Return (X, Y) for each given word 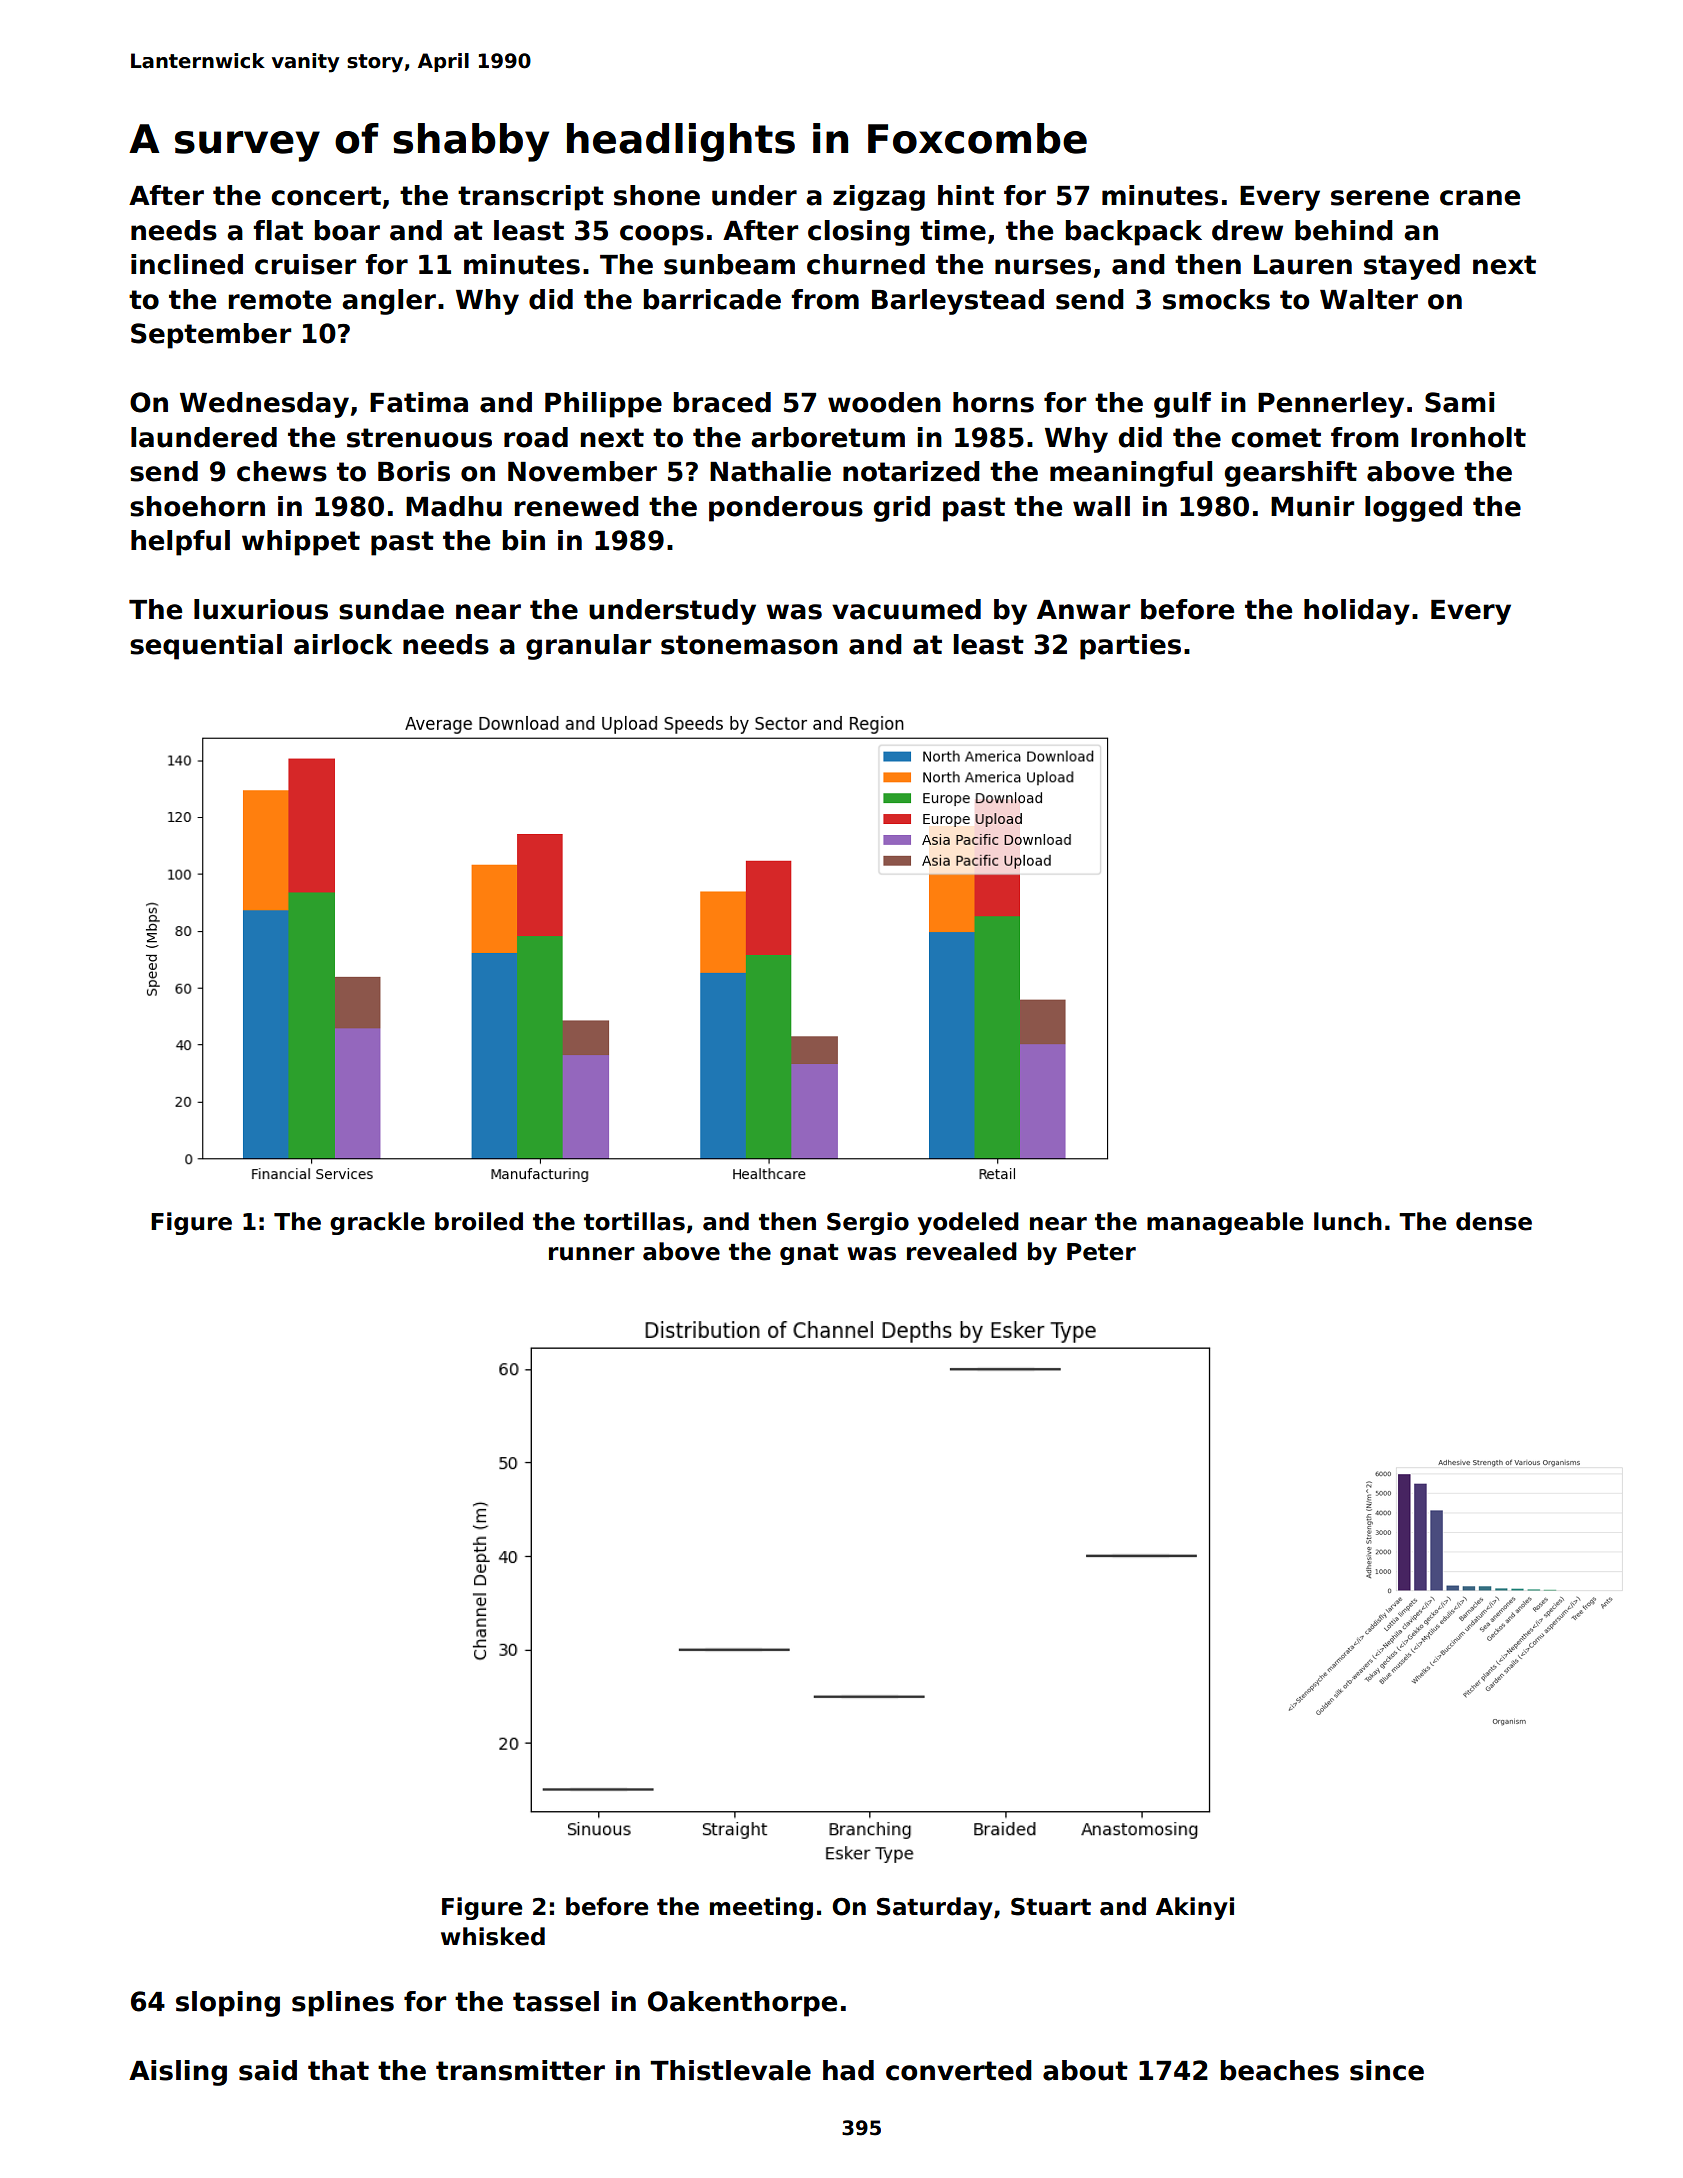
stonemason (749, 645)
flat (278, 230)
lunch (1348, 1221)
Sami (1459, 402)
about (1085, 2070)
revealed (962, 1251)
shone (657, 195)
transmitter (520, 2070)
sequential (206, 647)
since (1387, 2070)
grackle (377, 1223)
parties (1130, 647)
